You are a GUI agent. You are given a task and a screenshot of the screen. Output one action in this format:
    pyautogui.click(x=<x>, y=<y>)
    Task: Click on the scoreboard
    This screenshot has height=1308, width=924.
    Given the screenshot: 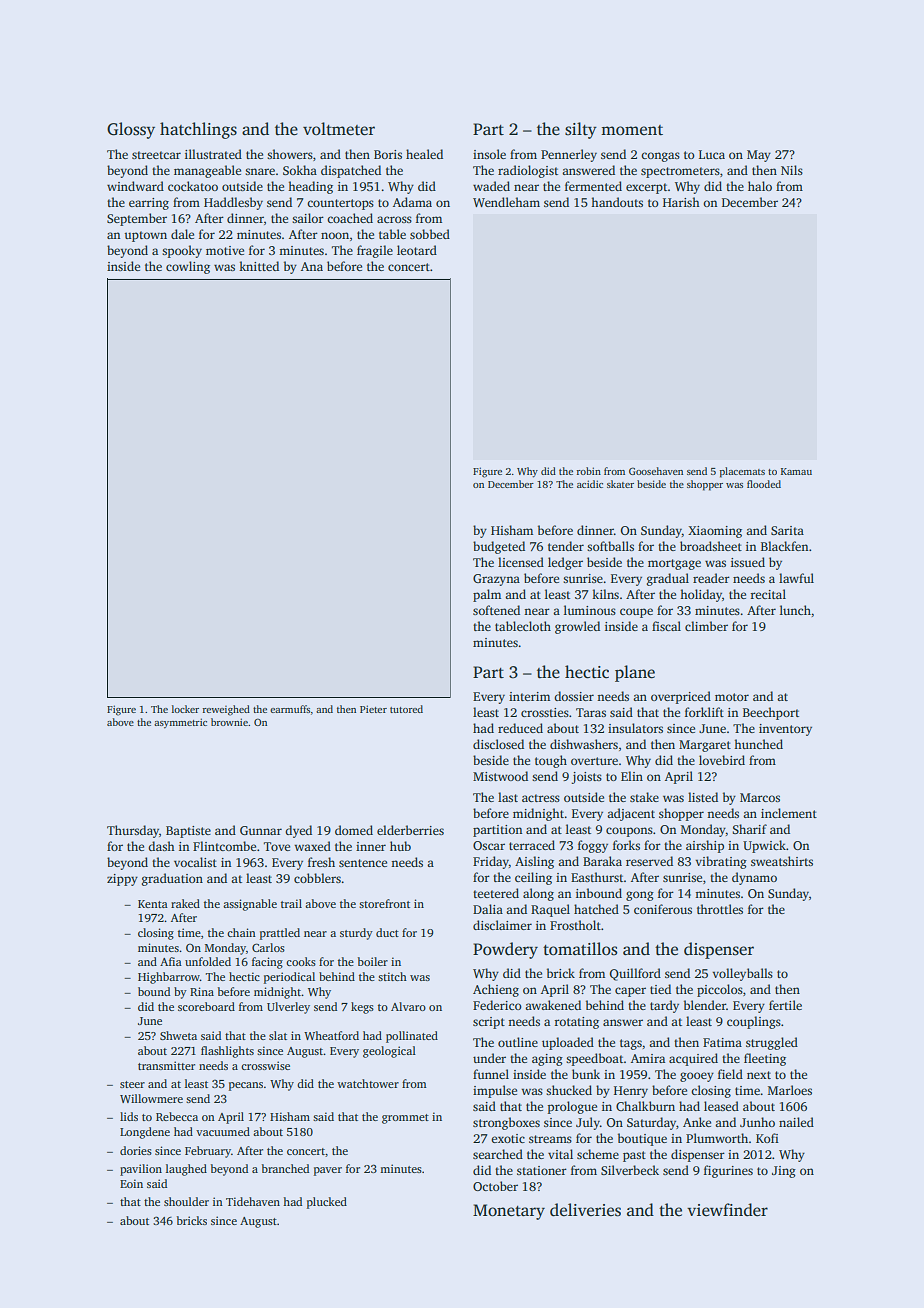 What is the action you would take?
    pyautogui.click(x=206, y=1006)
